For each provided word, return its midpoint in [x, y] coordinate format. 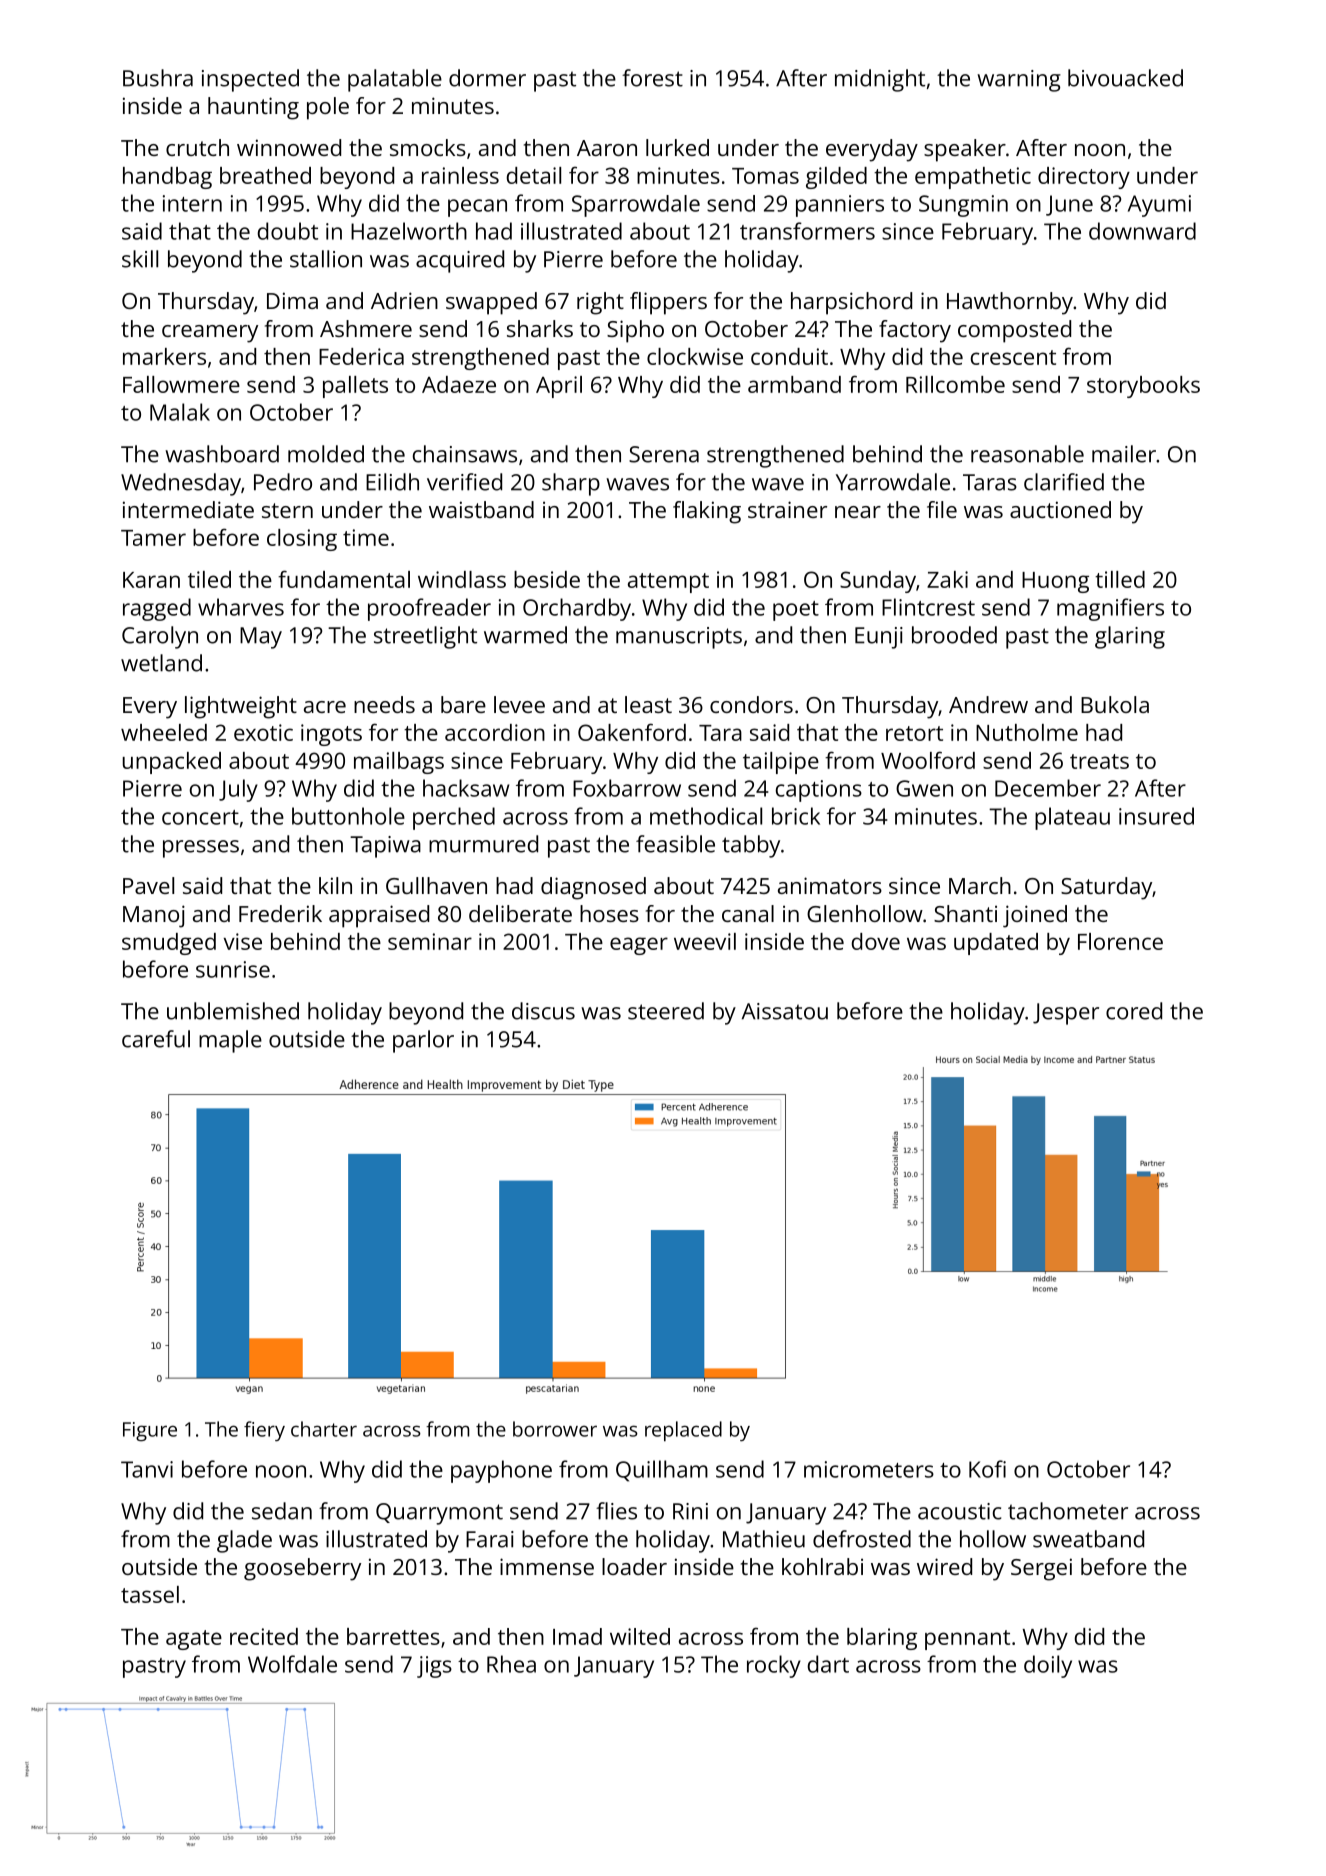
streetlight [425, 637]
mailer [1124, 454]
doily [1048, 1666]
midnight [880, 80]
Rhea [511, 1664]
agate [194, 1640]
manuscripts [679, 638]
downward [1142, 231]
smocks [428, 147]
